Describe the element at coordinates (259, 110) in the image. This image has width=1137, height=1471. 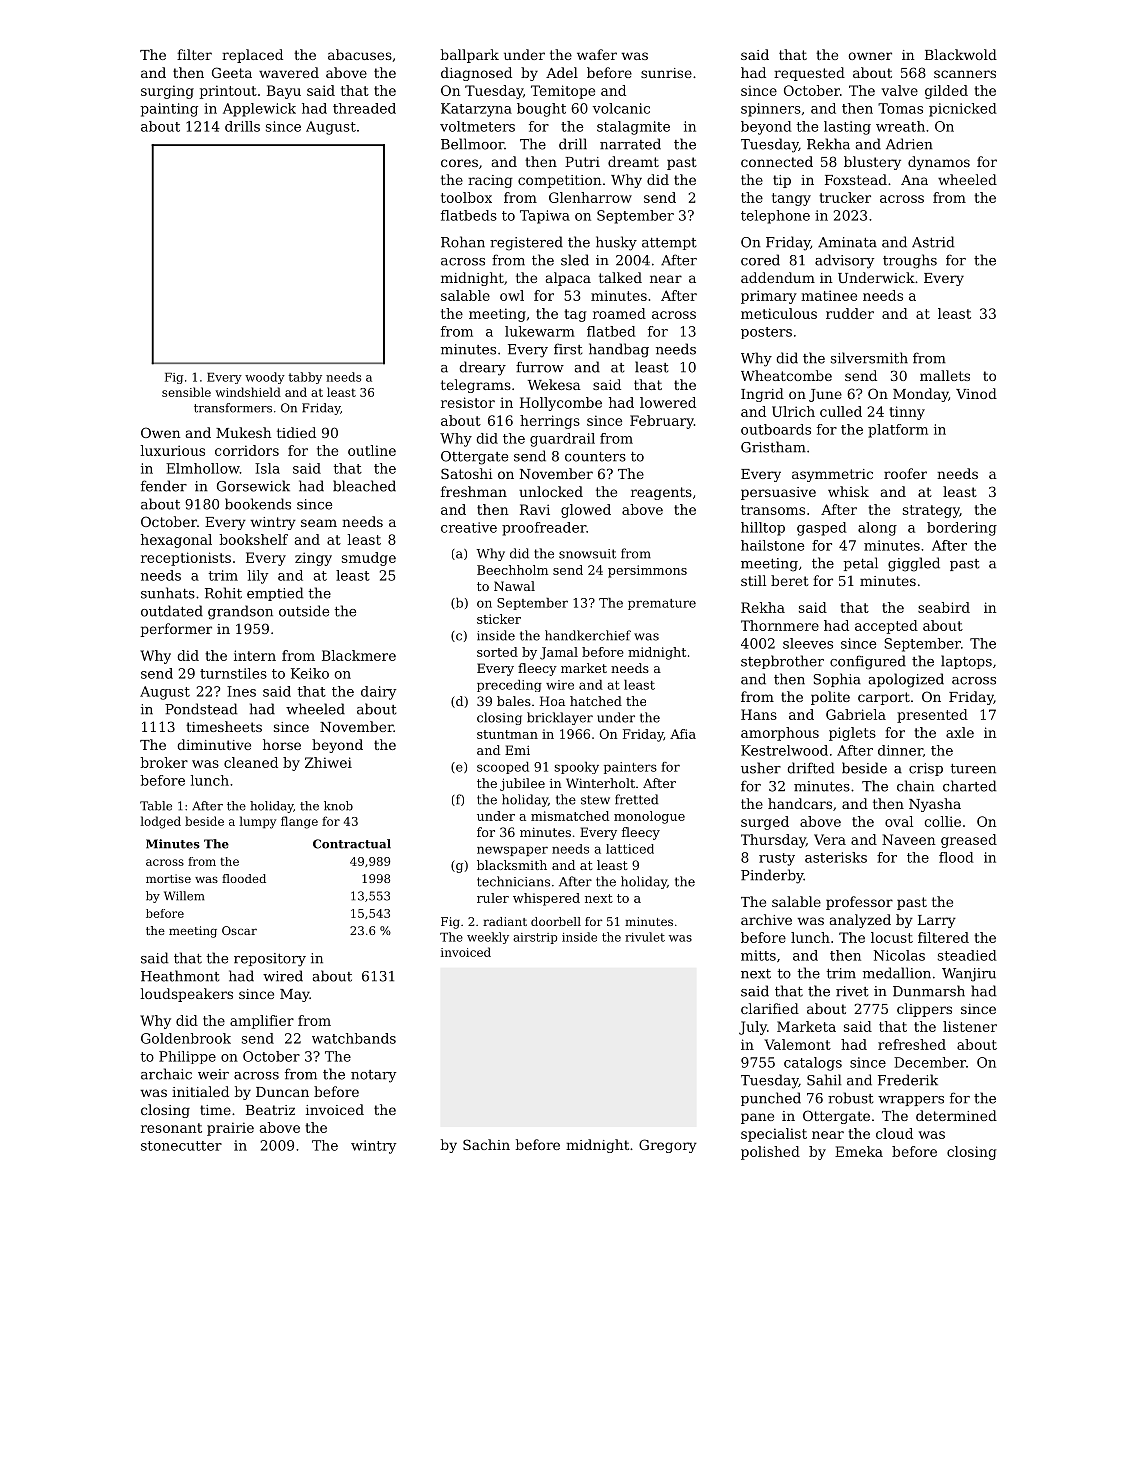
I see `Applewick` at that location.
